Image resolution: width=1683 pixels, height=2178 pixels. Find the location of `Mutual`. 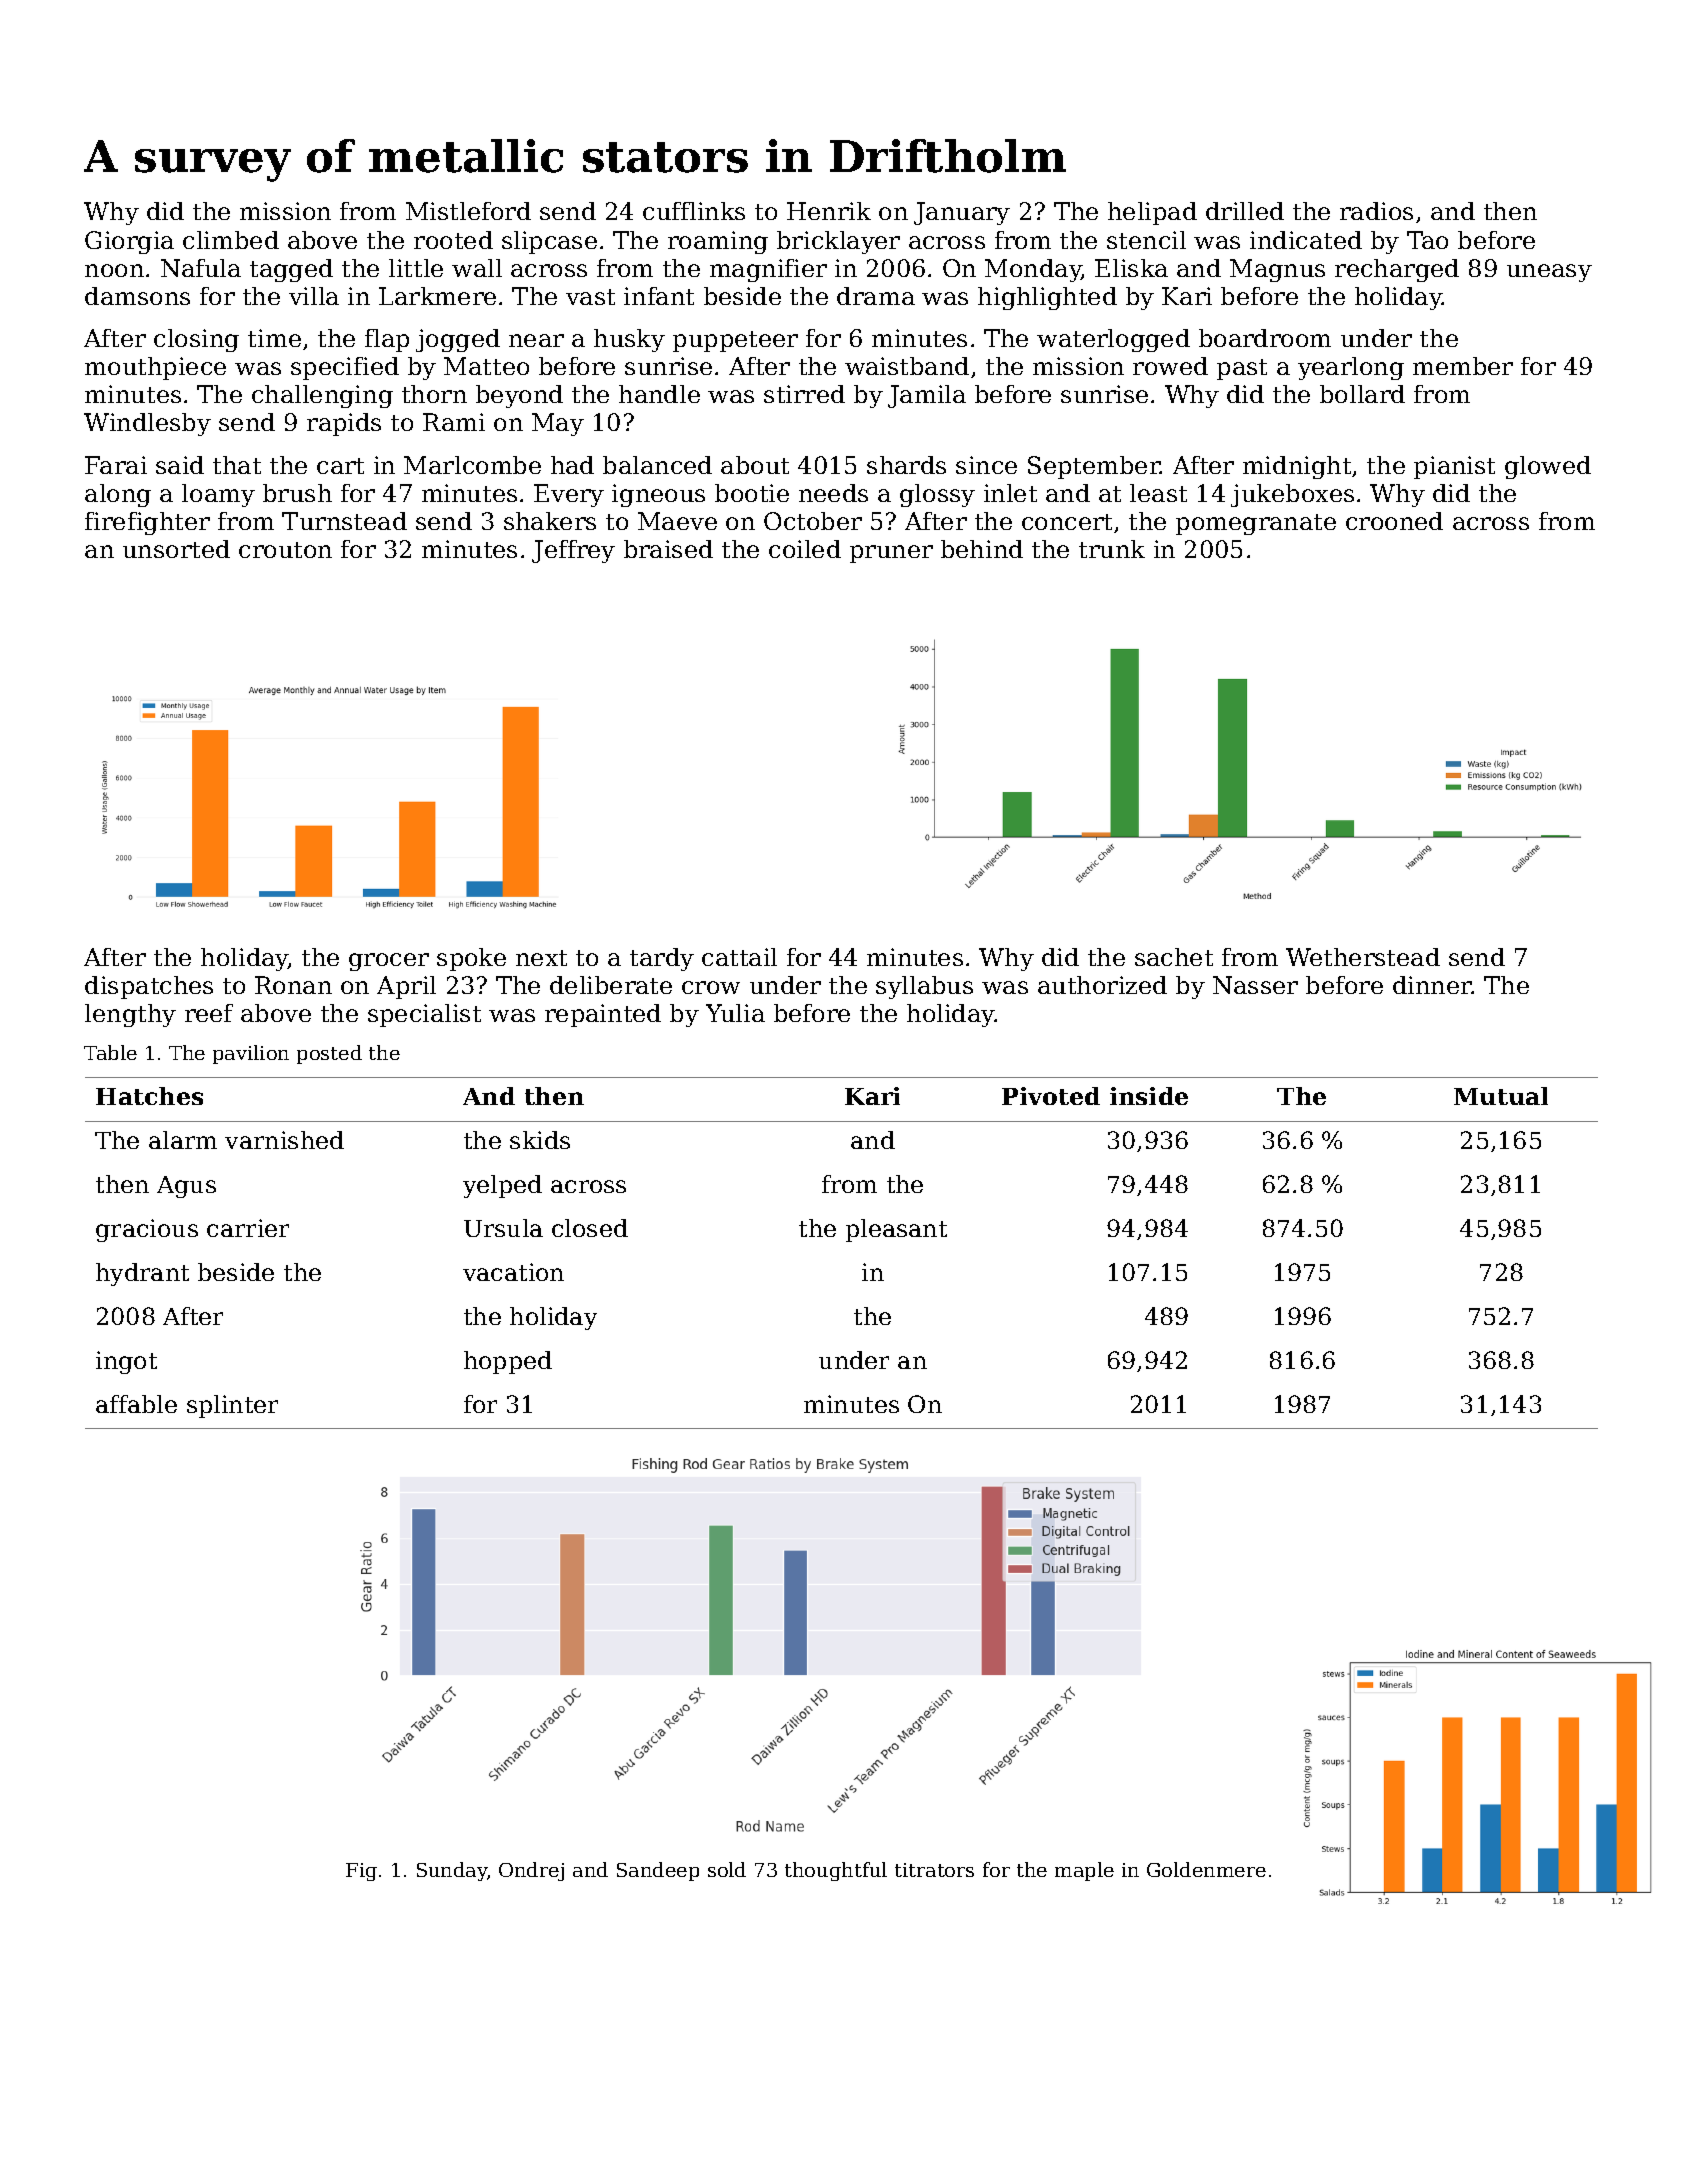

Mutual is located at coordinates (1501, 1096).
